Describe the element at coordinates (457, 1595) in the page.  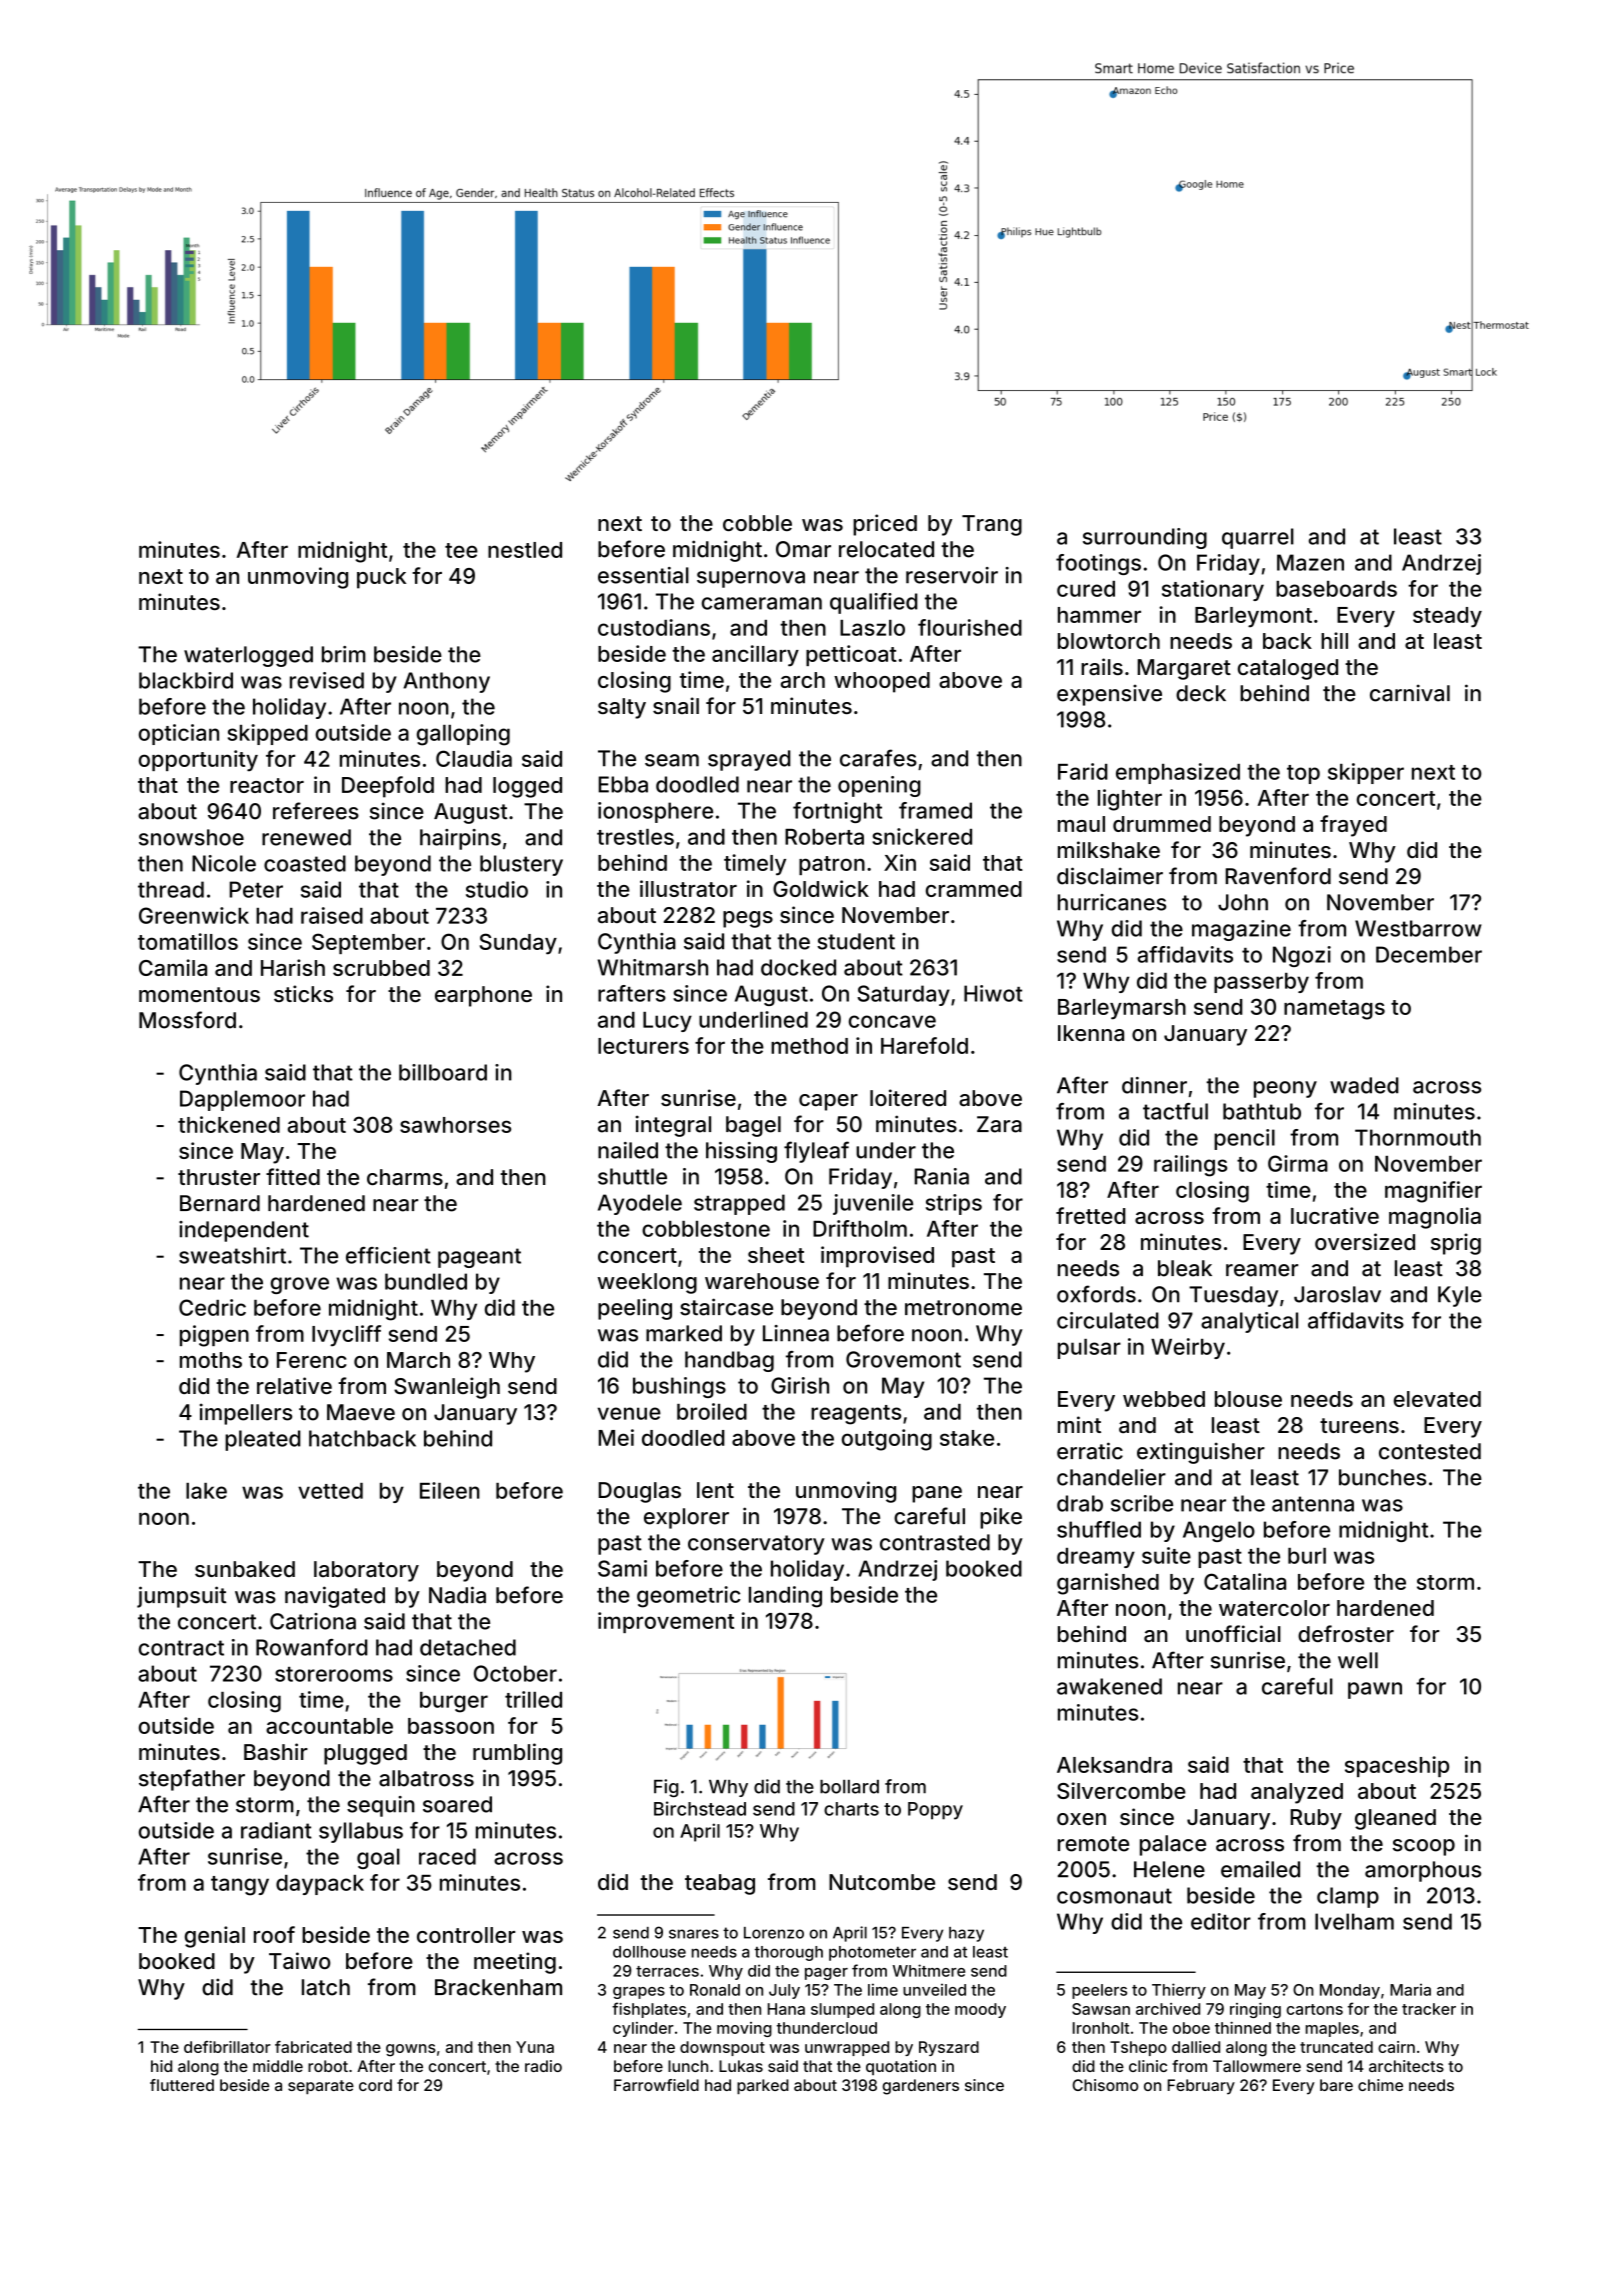
I see `Nadia` at that location.
